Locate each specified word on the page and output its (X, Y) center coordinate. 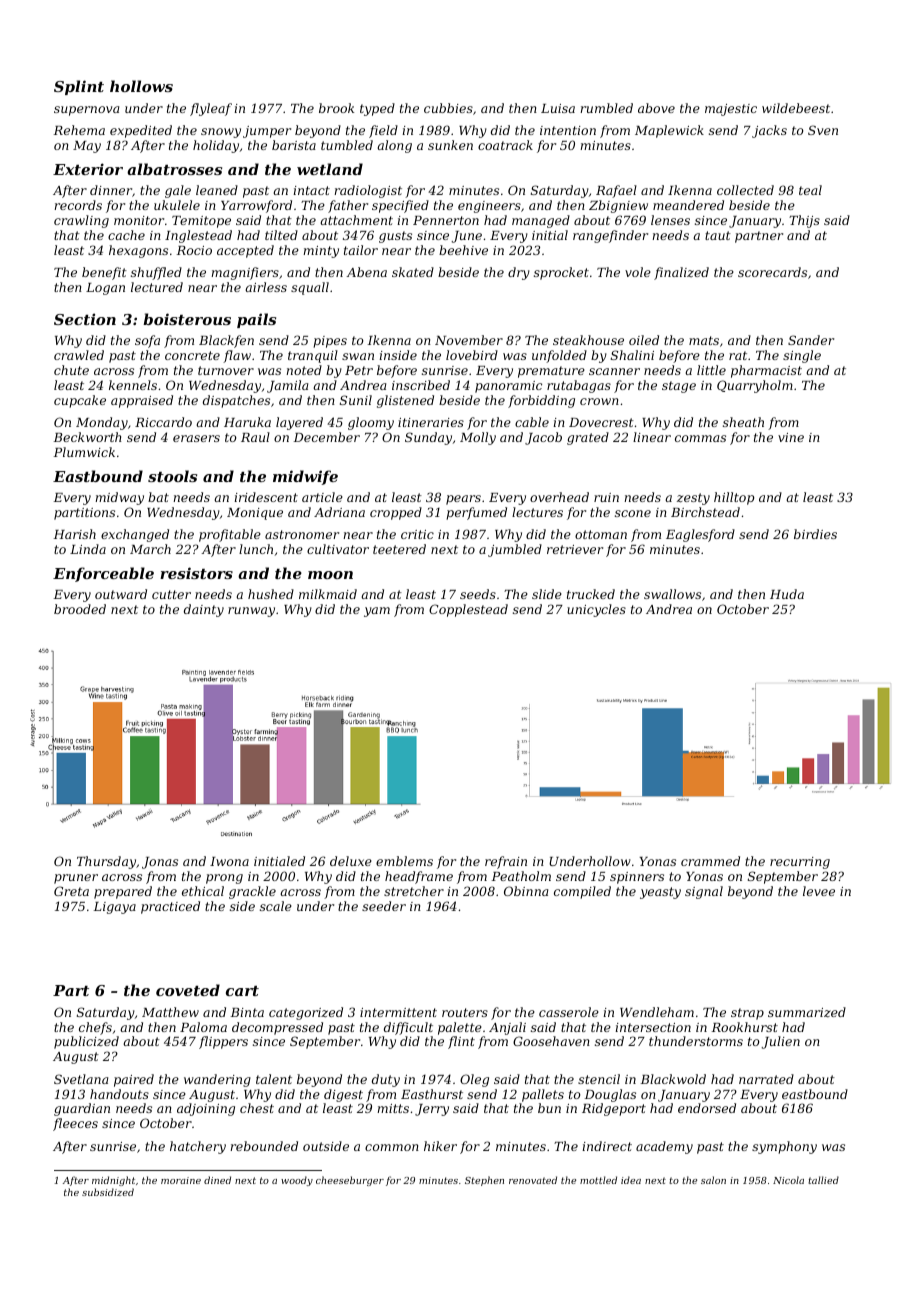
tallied (823, 1180)
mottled (598, 1180)
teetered (399, 549)
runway (251, 612)
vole (638, 272)
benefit (104, 273)
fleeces (75, 1124)
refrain (506, 862)
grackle (252, 892)
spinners (637, 878)
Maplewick (669, 131)
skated (413, 272)
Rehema (79, 130)
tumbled (347, 145)
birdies (815, 534)
